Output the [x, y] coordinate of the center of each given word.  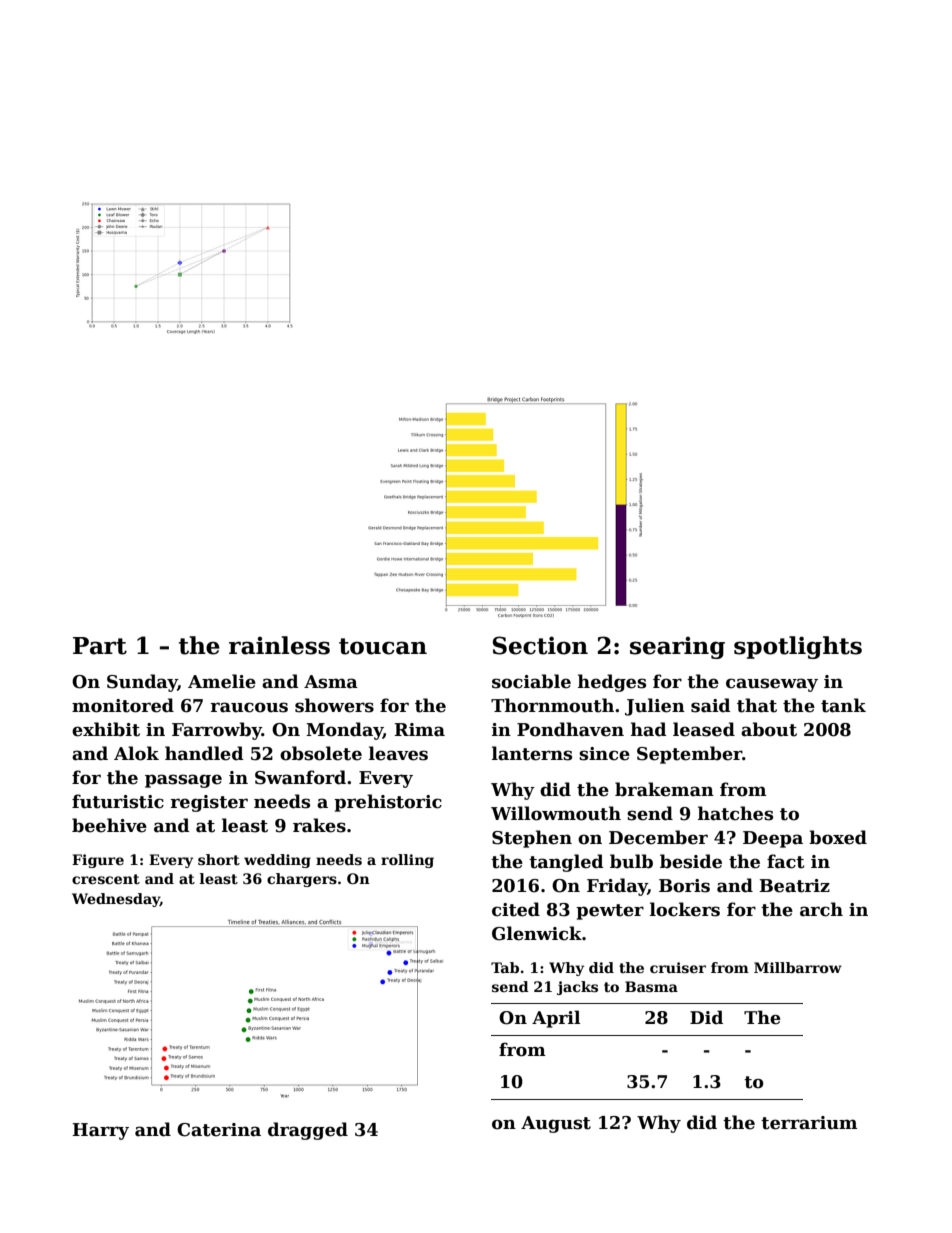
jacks [577, 988]
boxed [838, 837]
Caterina [219, 1130]
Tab [505, 967]
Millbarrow [798, 967]
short [219, 859]
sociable [531, 681]
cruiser [678, 967]
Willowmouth [556, 813]
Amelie [222, 681]
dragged [308, 1131]
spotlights [798, 647]
